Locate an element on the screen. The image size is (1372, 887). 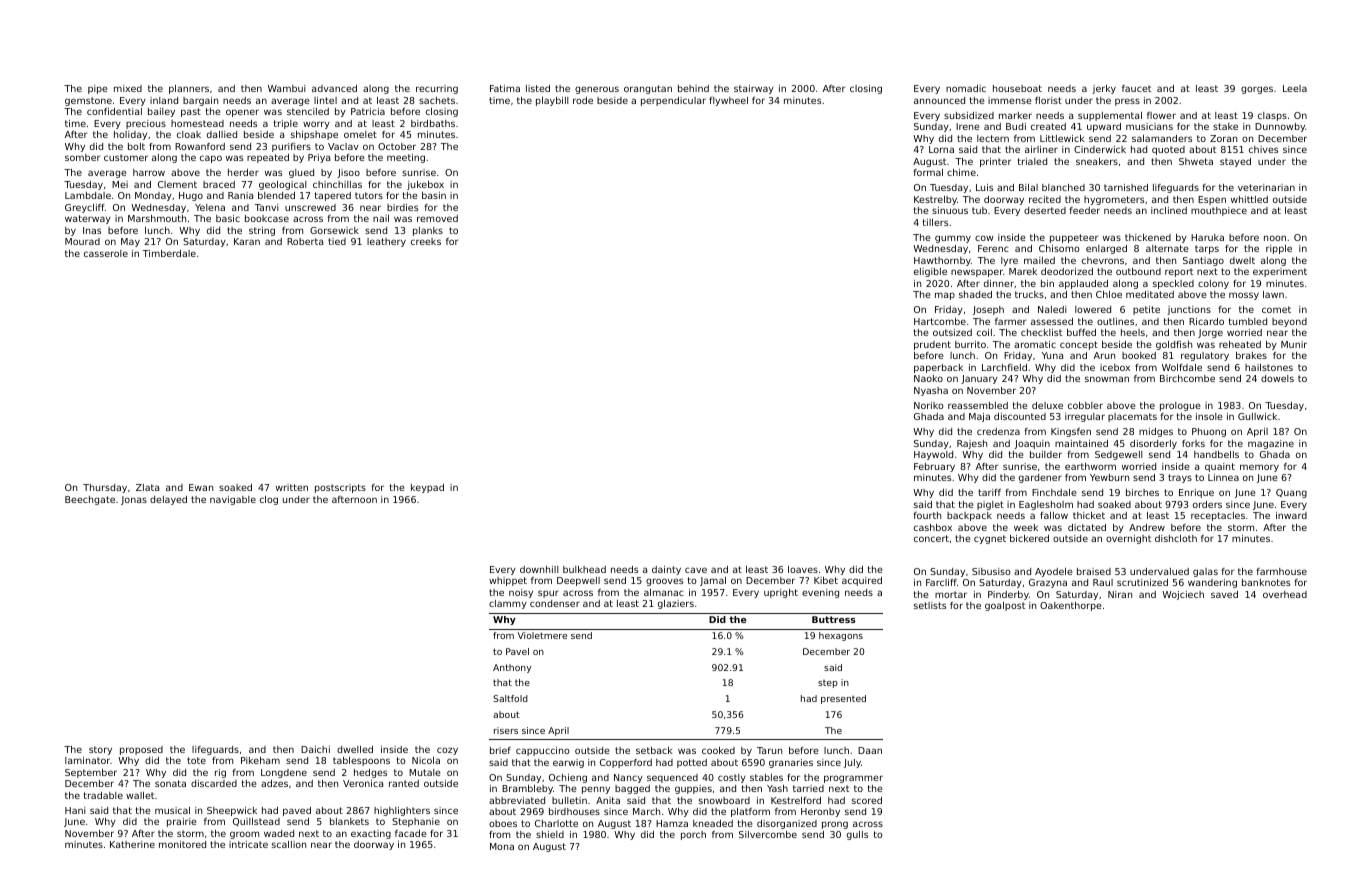
meeting is located at coordinates (406, 158).
